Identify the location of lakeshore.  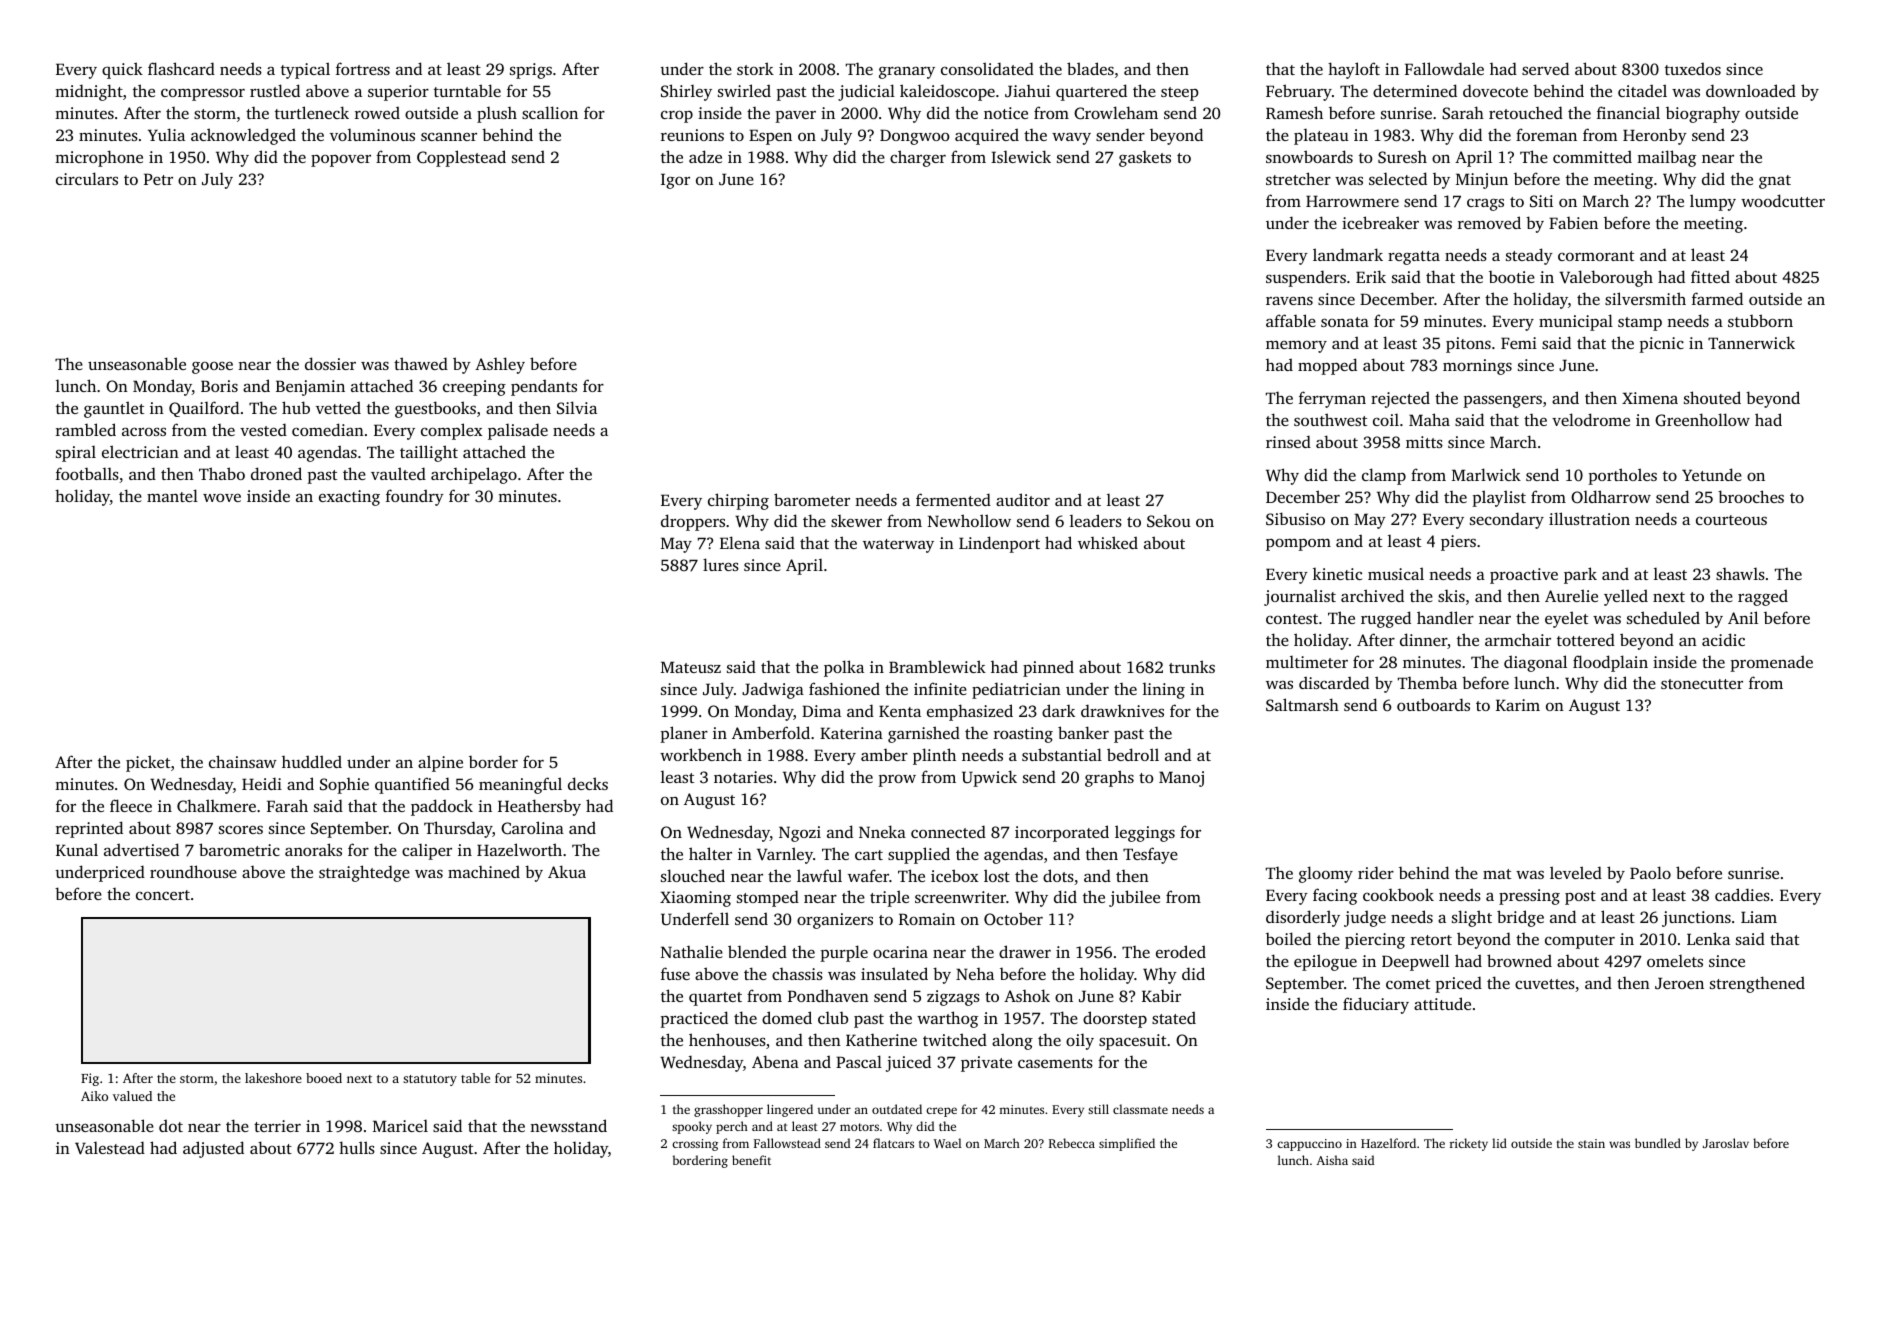
(273, 1078).
